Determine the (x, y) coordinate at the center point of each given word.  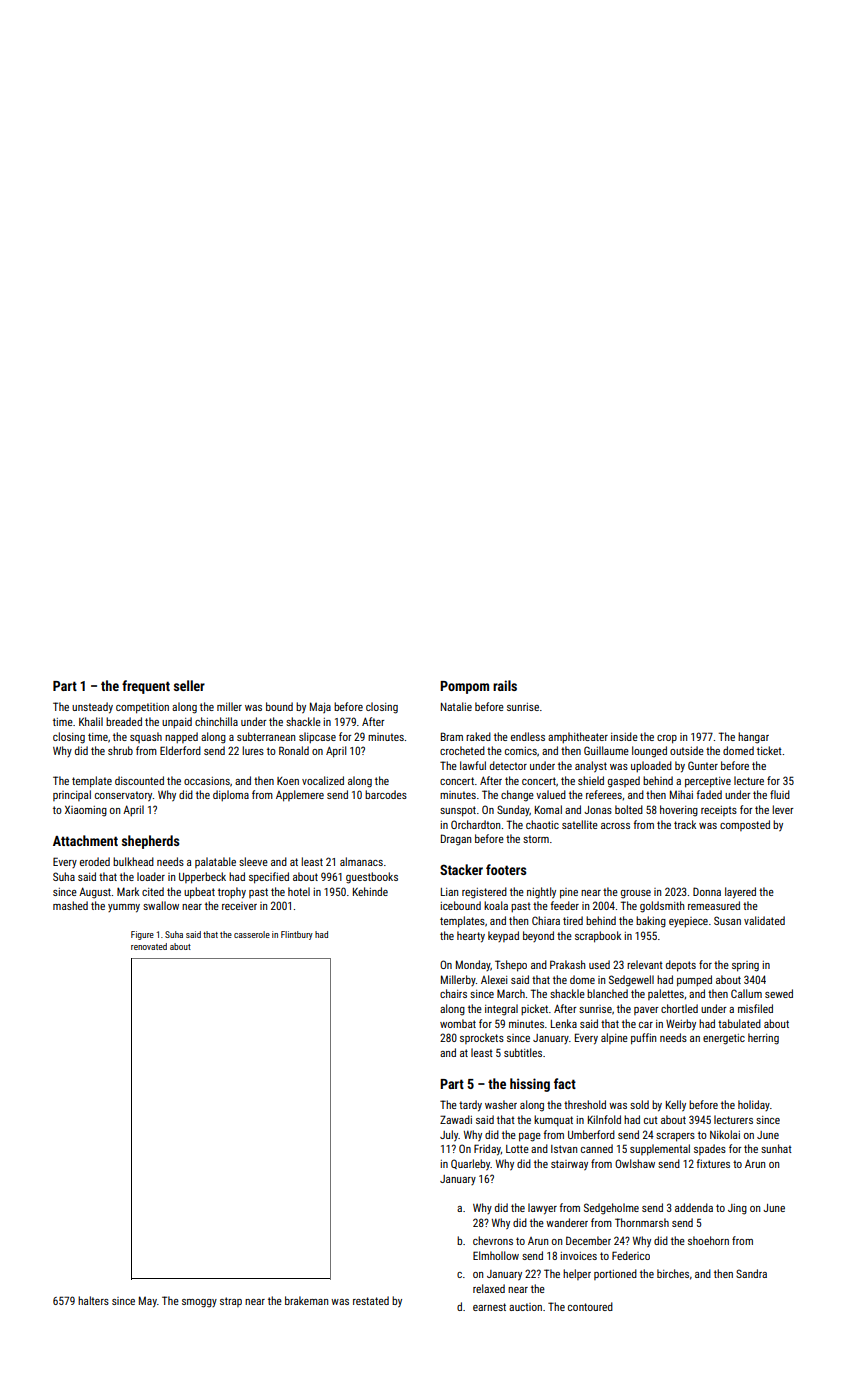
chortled (679, 1008)
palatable (215, 862)
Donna (707, 891)
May (148, 1302)
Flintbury (297, 935)
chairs (453, 993)
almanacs (361, 861)
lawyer (542, 1209)
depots (681, 966)
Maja (320, 707)
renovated (149, 946)
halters (93, 1300)
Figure (142, 935)
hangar (753, 738)
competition (142, 708)
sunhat (776, 1148)
